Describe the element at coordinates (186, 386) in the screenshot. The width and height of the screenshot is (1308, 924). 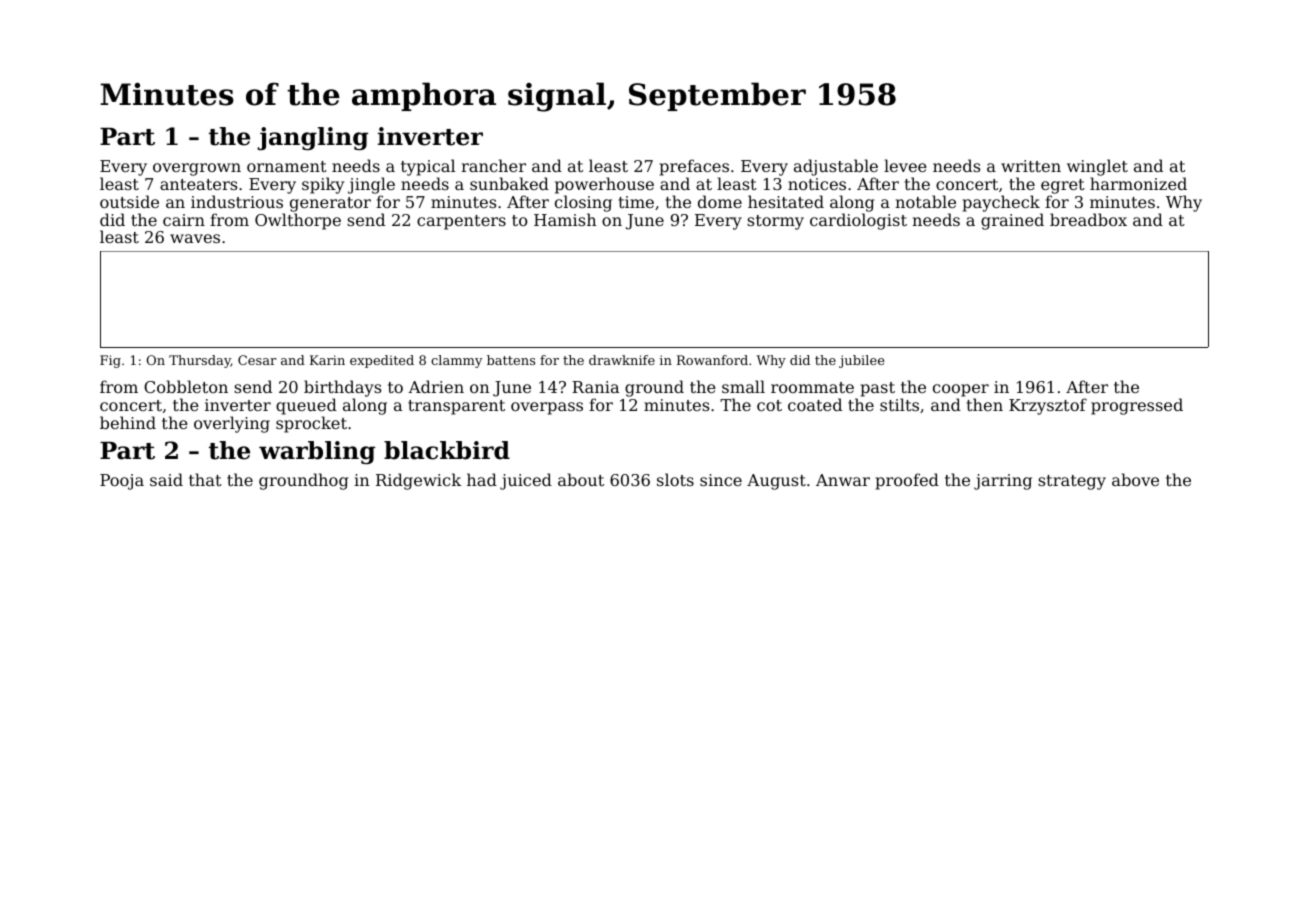
I see `Cobbleton` at that location.
